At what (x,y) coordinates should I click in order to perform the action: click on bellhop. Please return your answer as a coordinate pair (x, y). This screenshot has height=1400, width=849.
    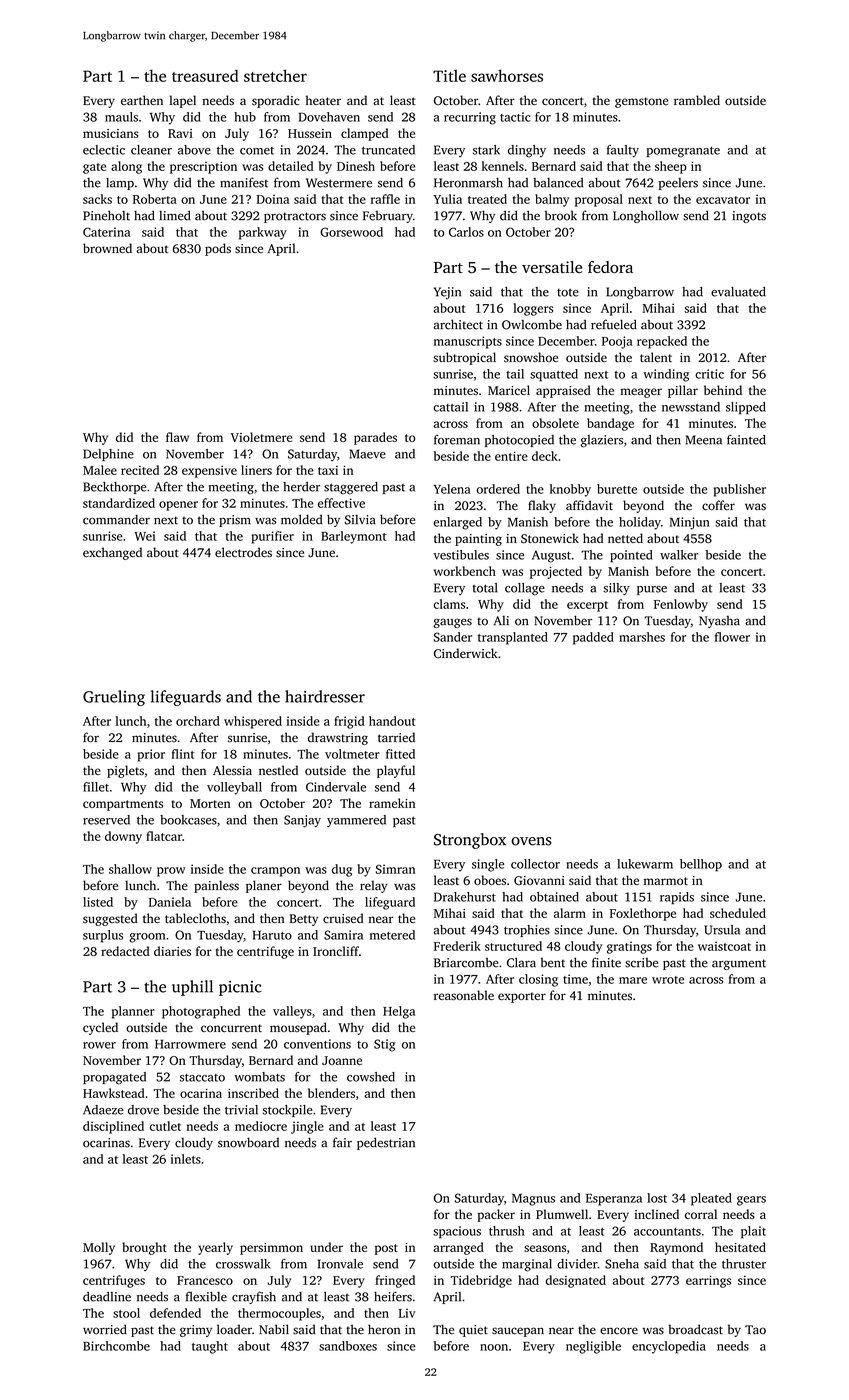
    Looking at the image, I should click on (701, 865).
